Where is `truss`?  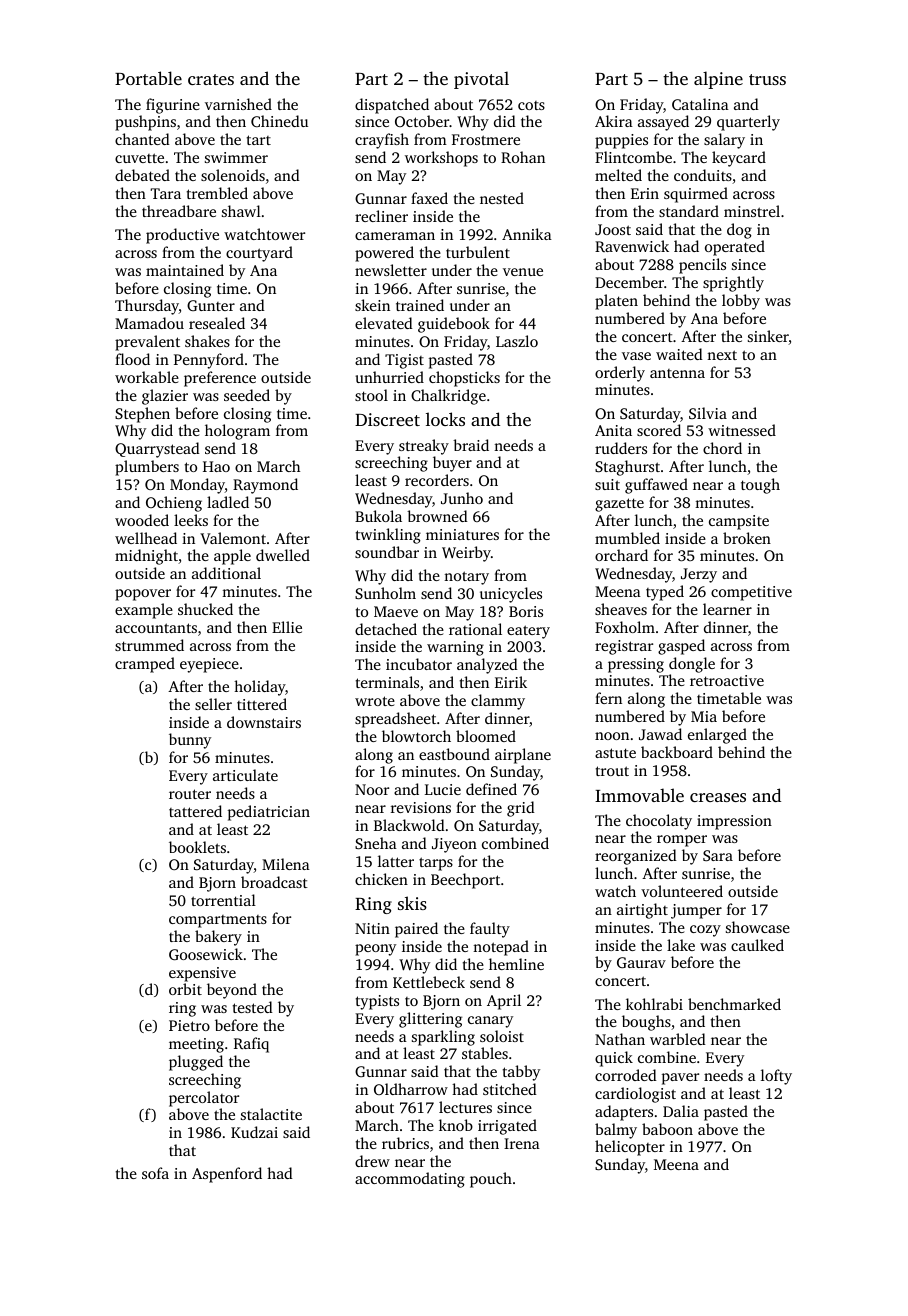 truss is located at coordinates (767, 79).
